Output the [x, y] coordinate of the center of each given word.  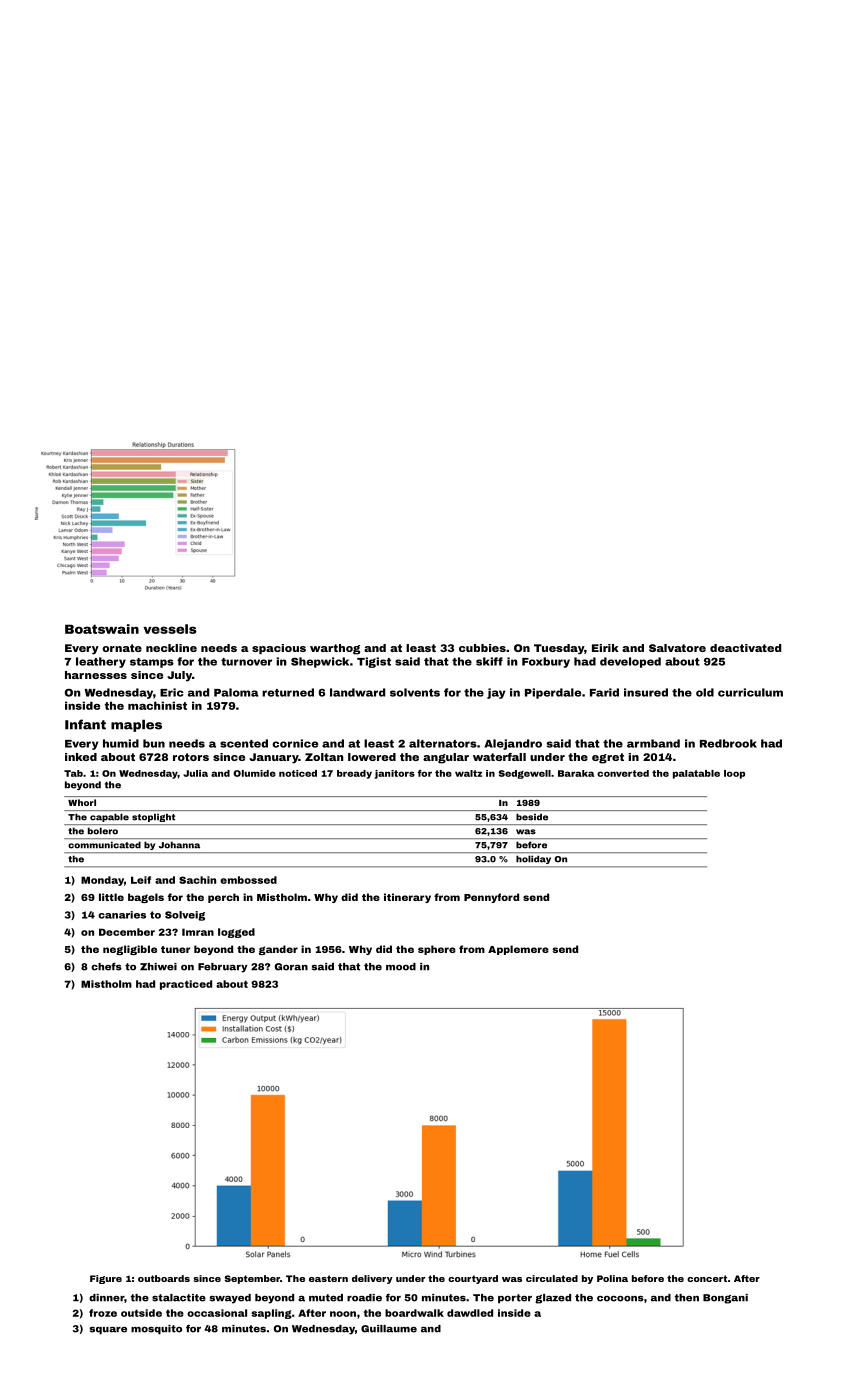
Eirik [605, 648]
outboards [164, 1278]
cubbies [482, 648]
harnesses [96, 675]
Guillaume [389, 1329]
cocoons [620, 1299]
